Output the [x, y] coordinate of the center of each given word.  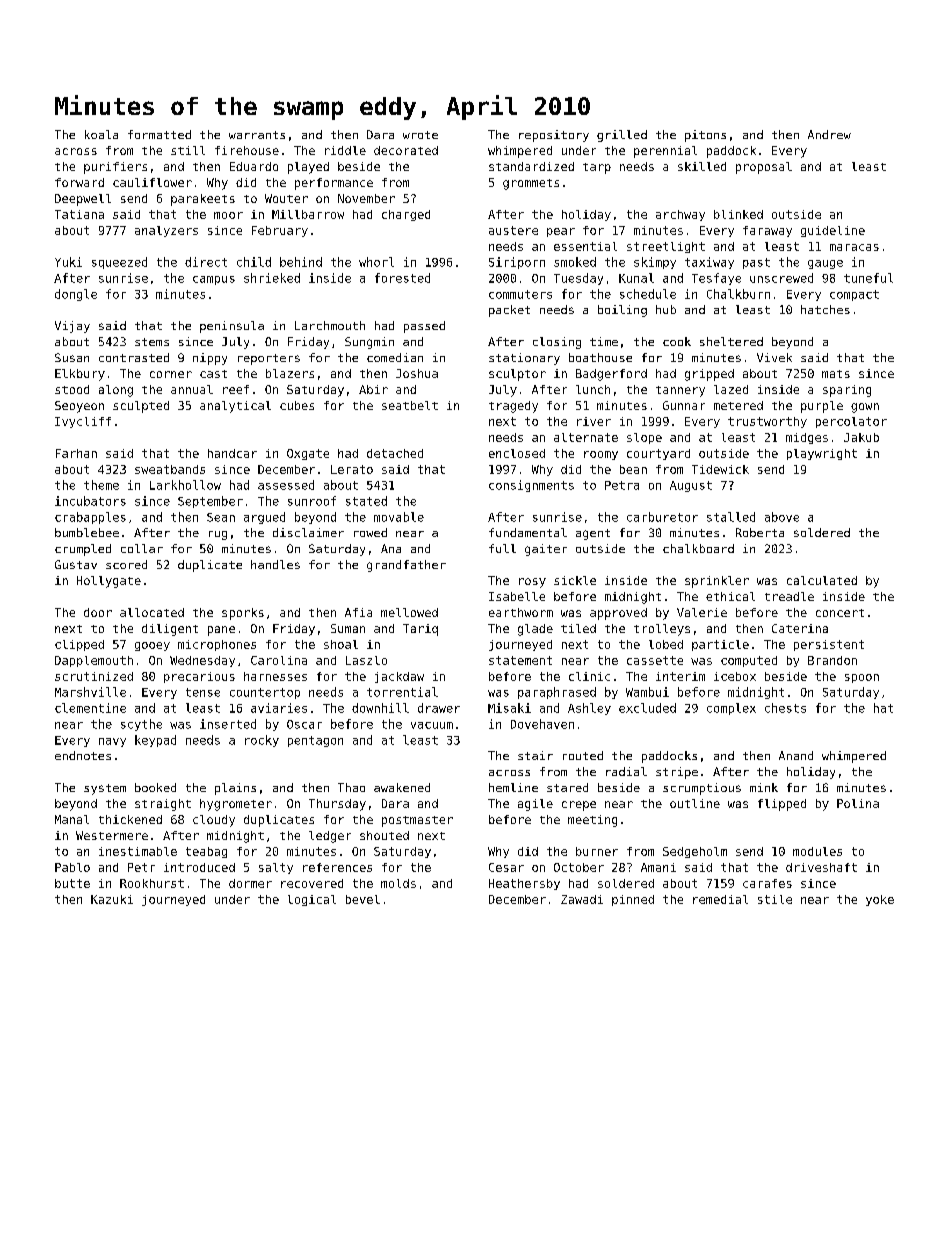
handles [275, 564]
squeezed [119, 263]
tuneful [868, 278]
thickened [130, 819]
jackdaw [399, 677]
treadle [789, 596]
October [579, 867]
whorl [376, 262]
